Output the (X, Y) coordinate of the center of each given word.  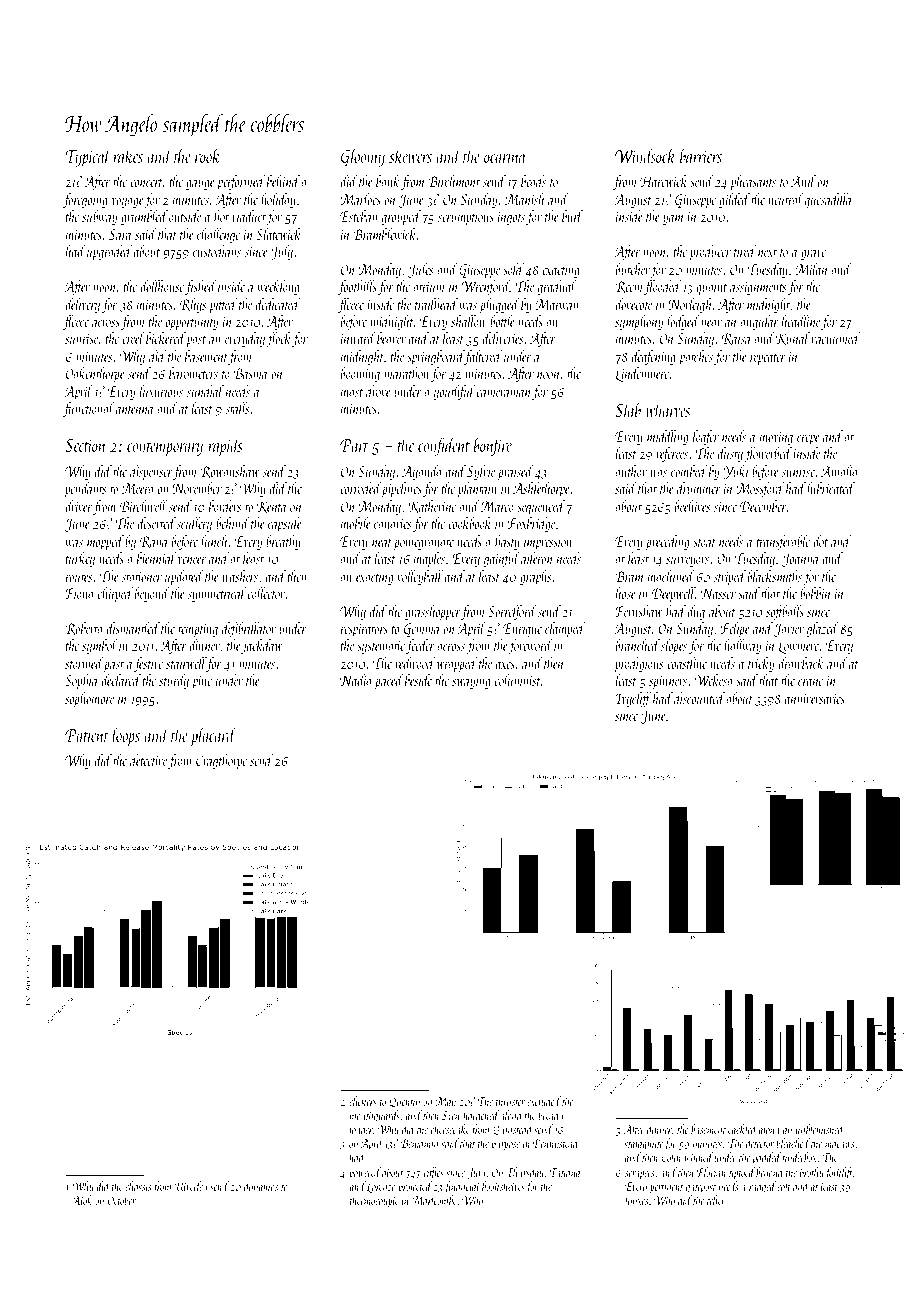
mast (352, 393)
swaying (471, 682)
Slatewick (278, 234)
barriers (701, 155)
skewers (410, 155)
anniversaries (815, 699)
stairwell (186, 664)
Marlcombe (435, 1200)
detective (148, 760)
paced (389, 681)
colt (784, 1186)
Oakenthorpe (95, 374)
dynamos (261, 1187)
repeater (768, 359)
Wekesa (714, 680)
